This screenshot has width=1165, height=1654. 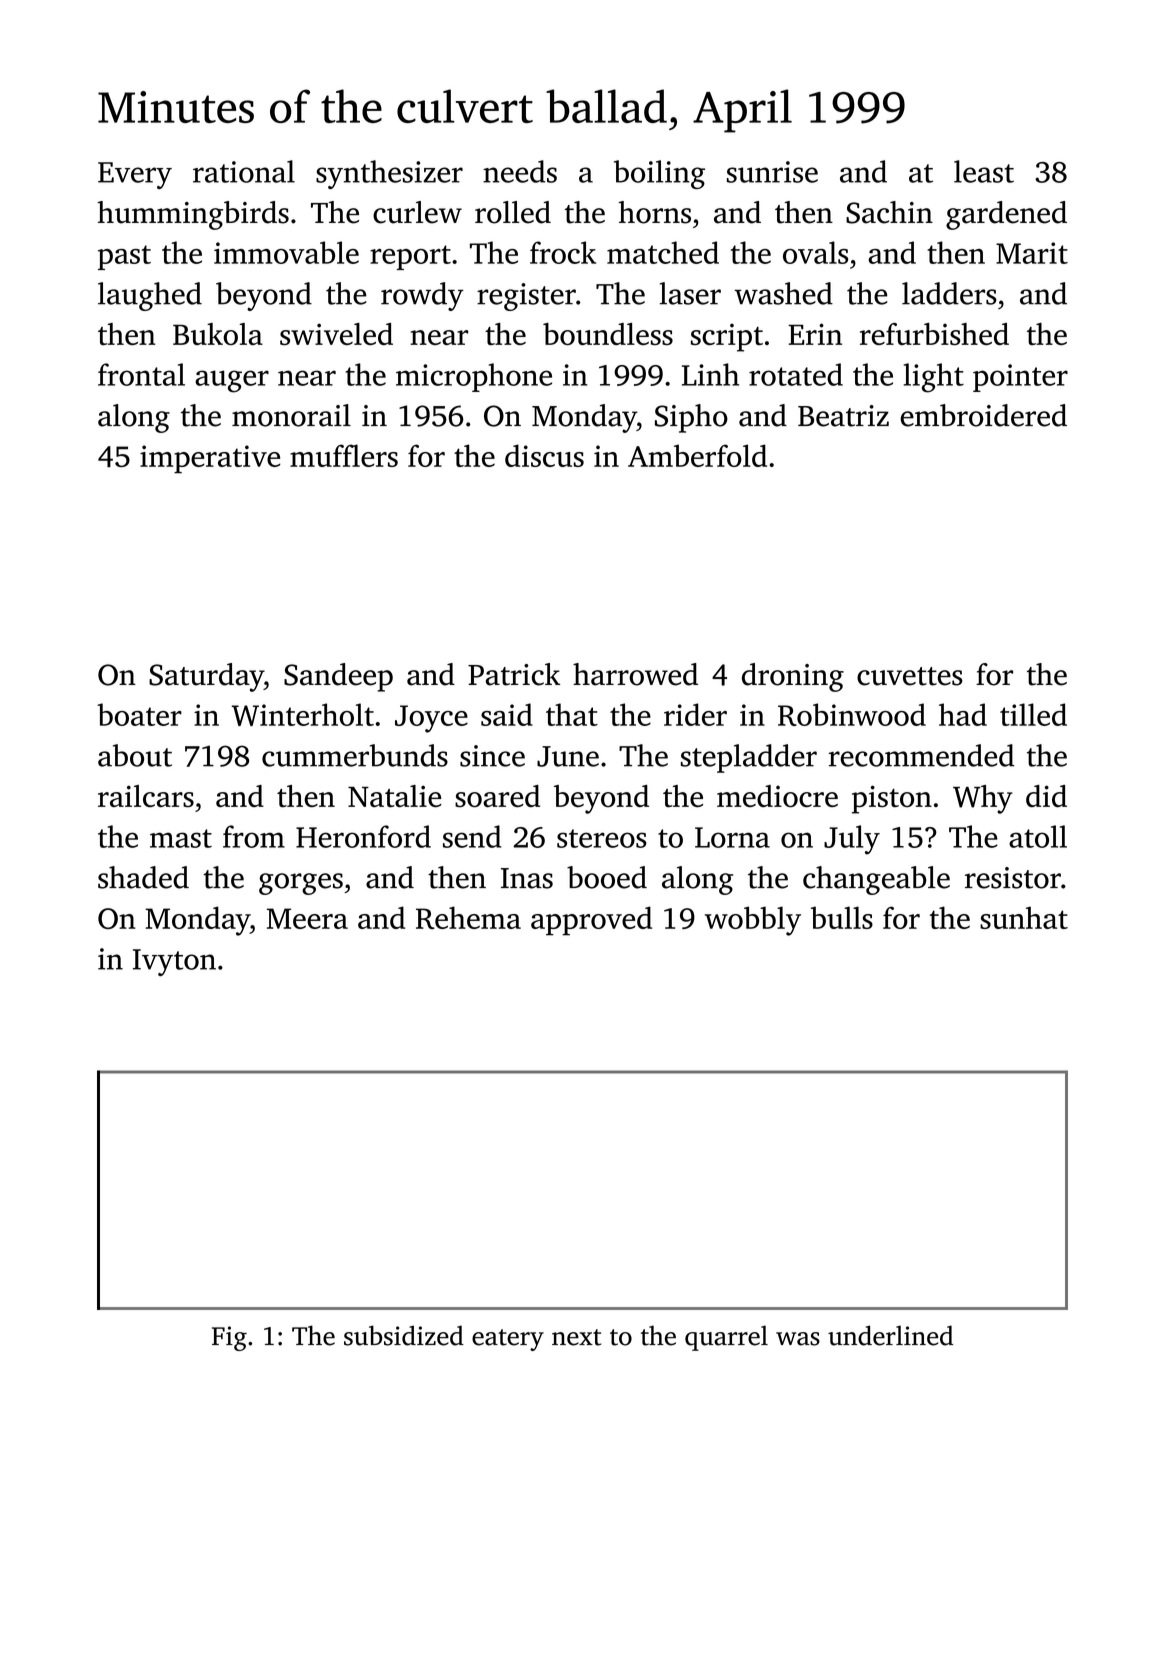 I want to click on recommended, so click(x=921, y=755).
